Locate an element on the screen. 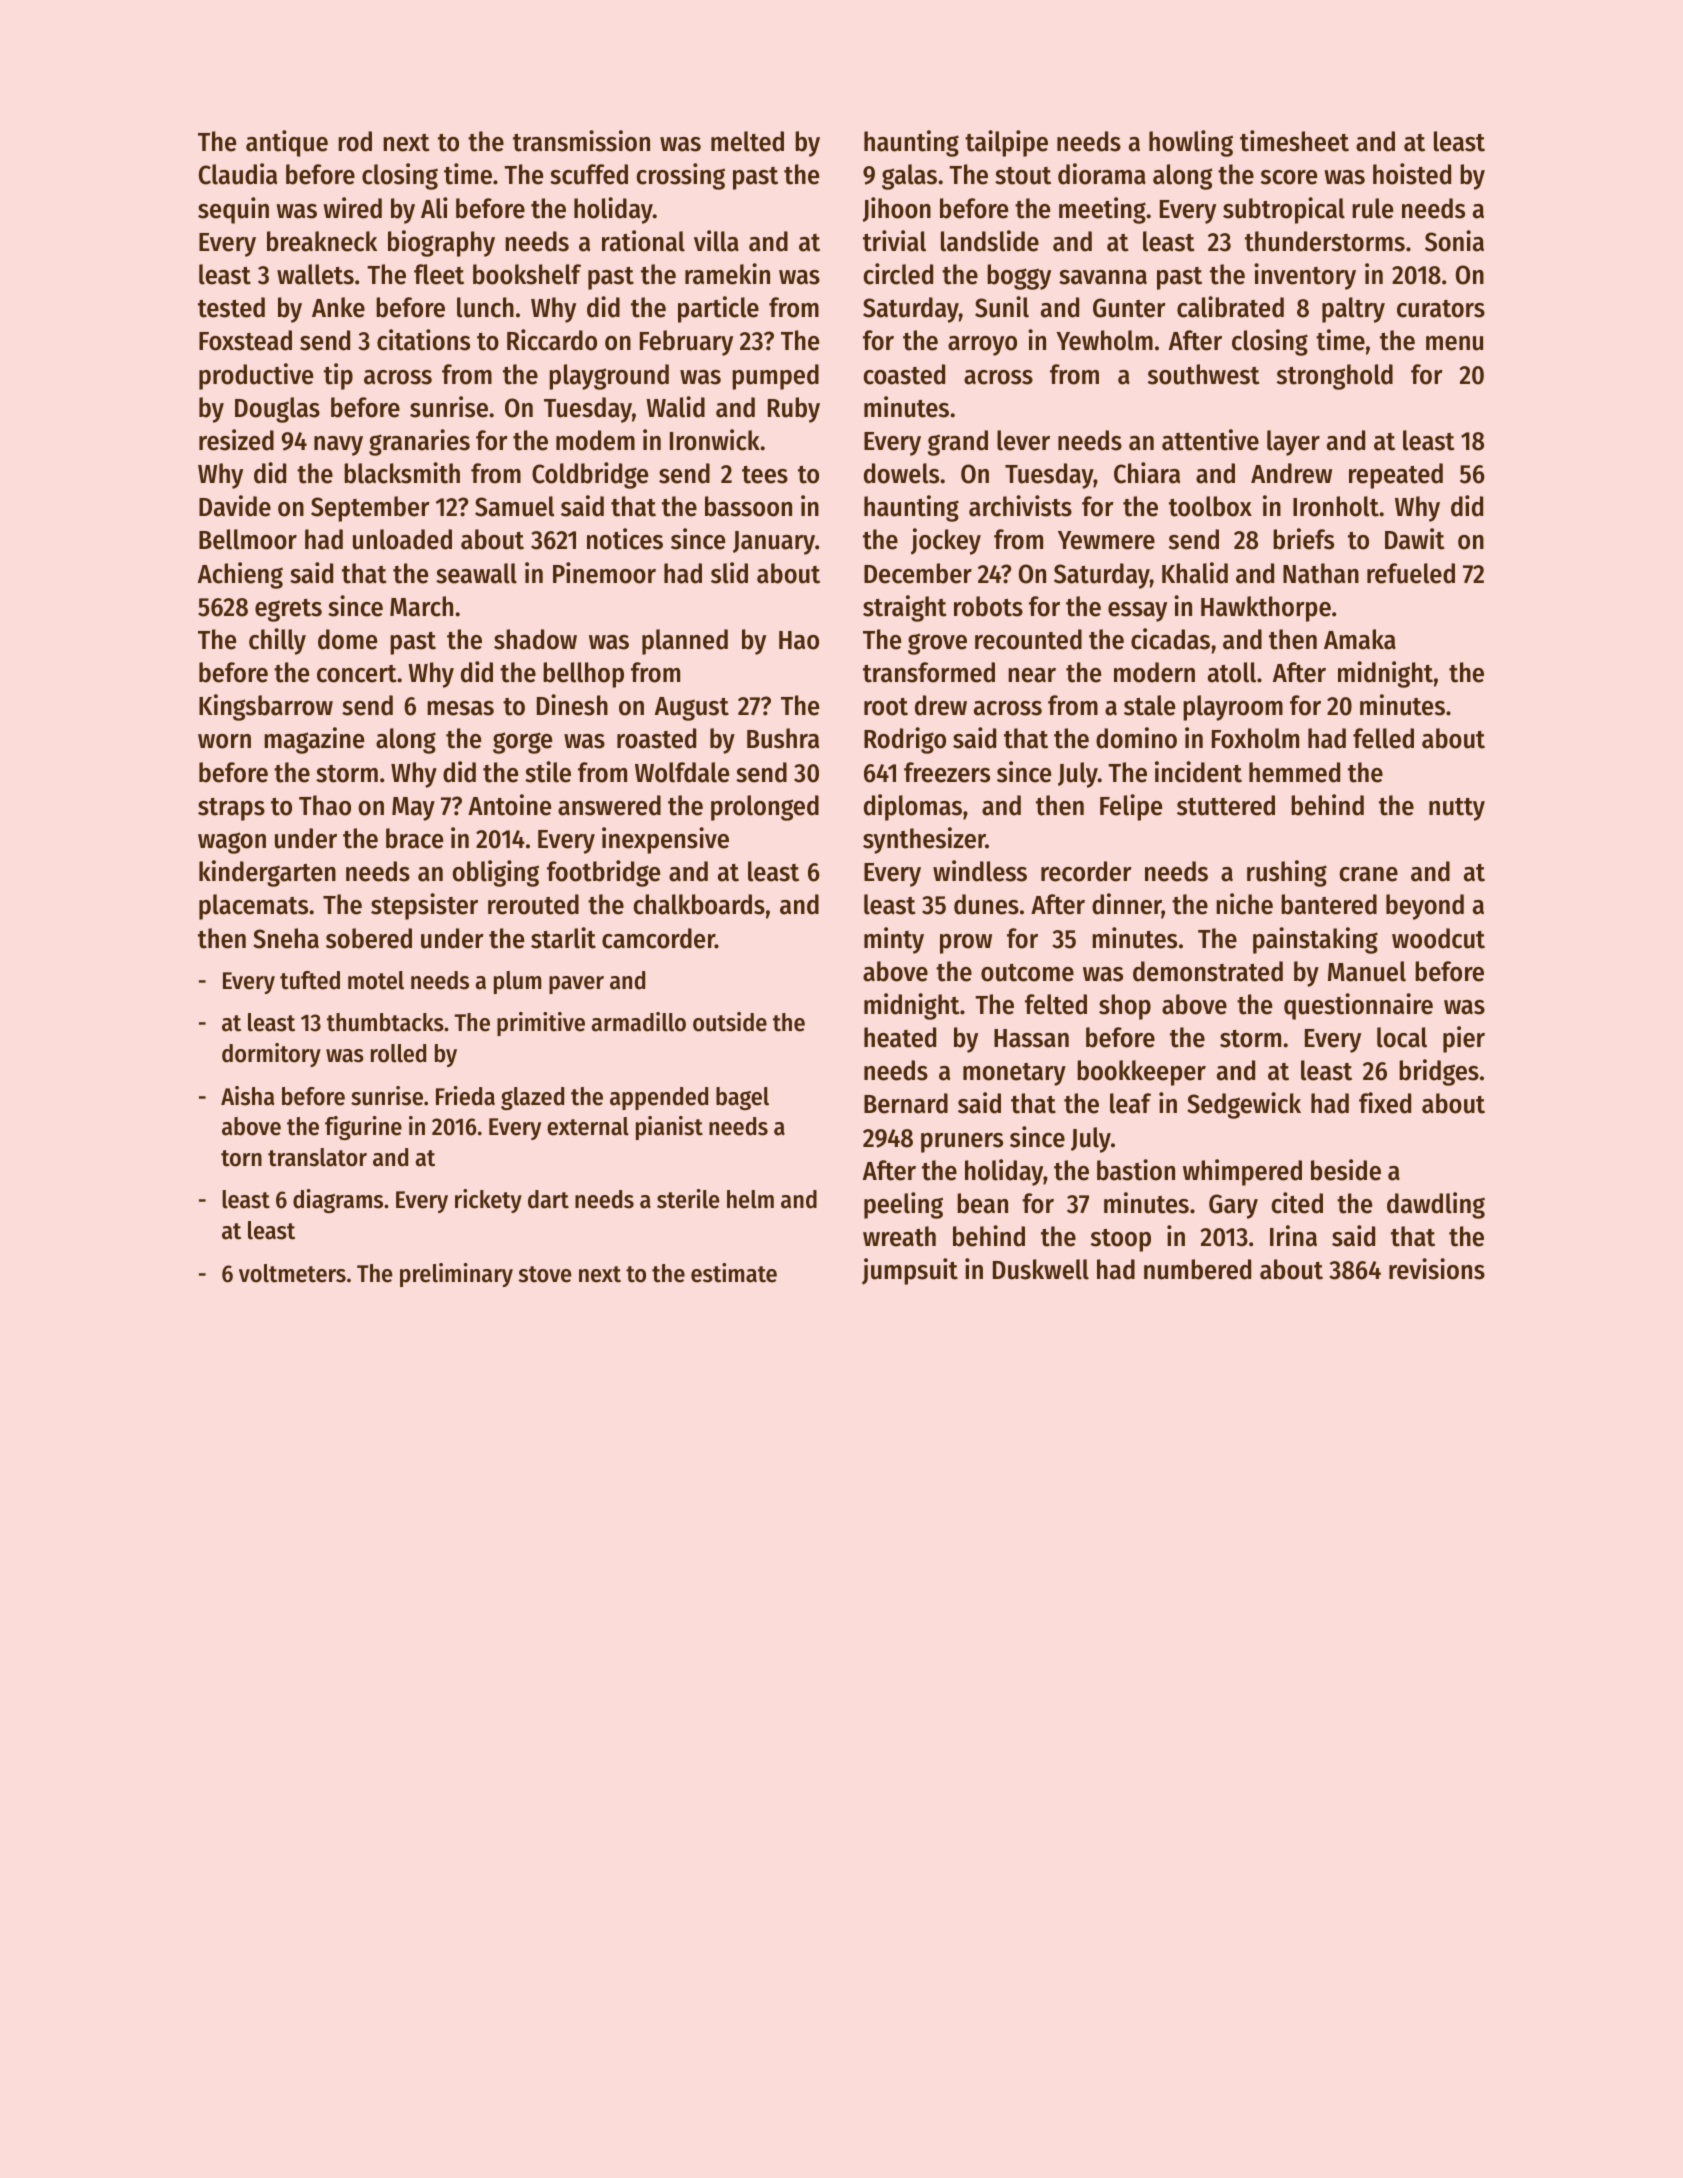 The image size is (1683, 2178). Sneha is located at coordinates (286, 938).
